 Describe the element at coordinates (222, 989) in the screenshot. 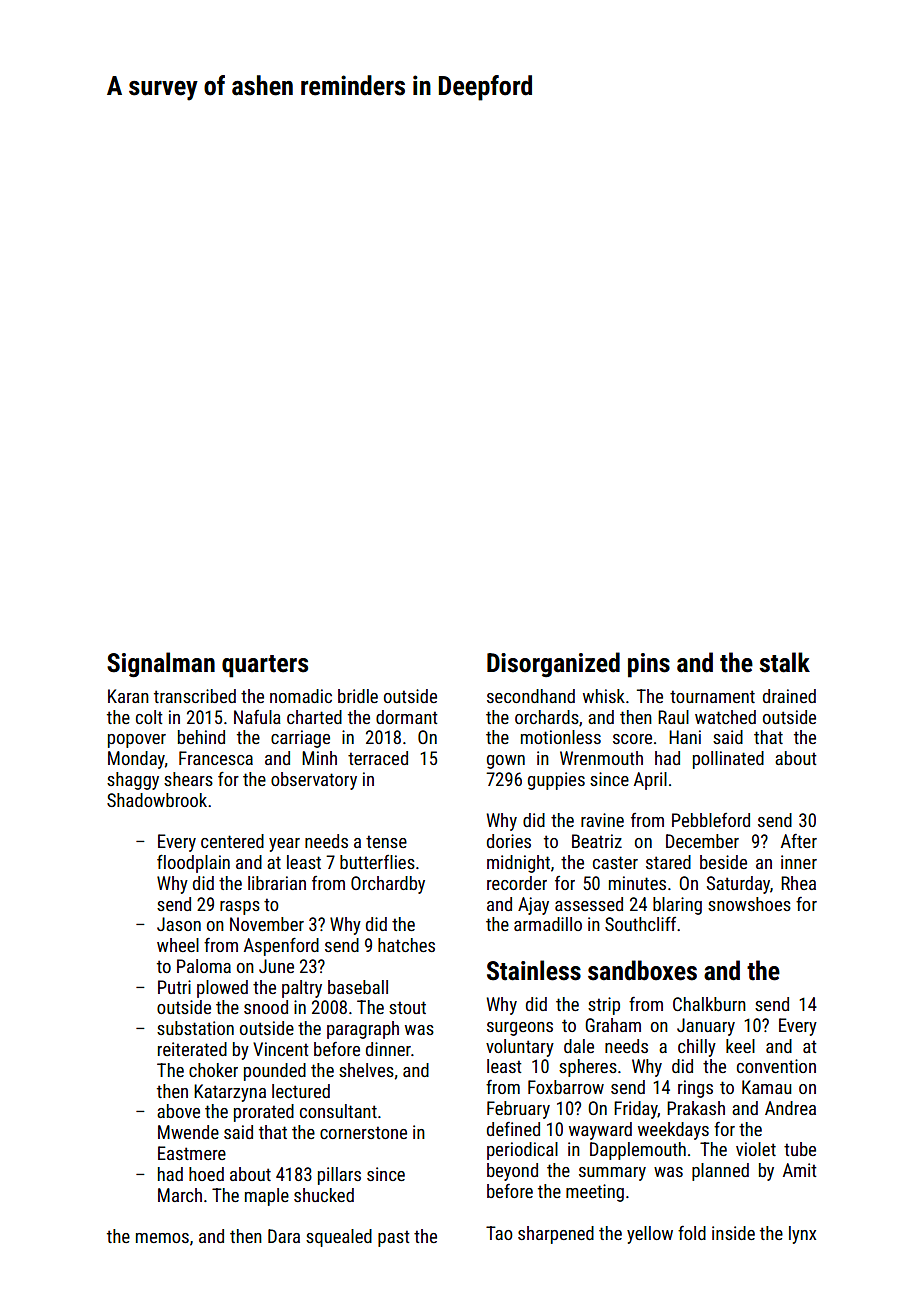

I see `plowed` at that location.
